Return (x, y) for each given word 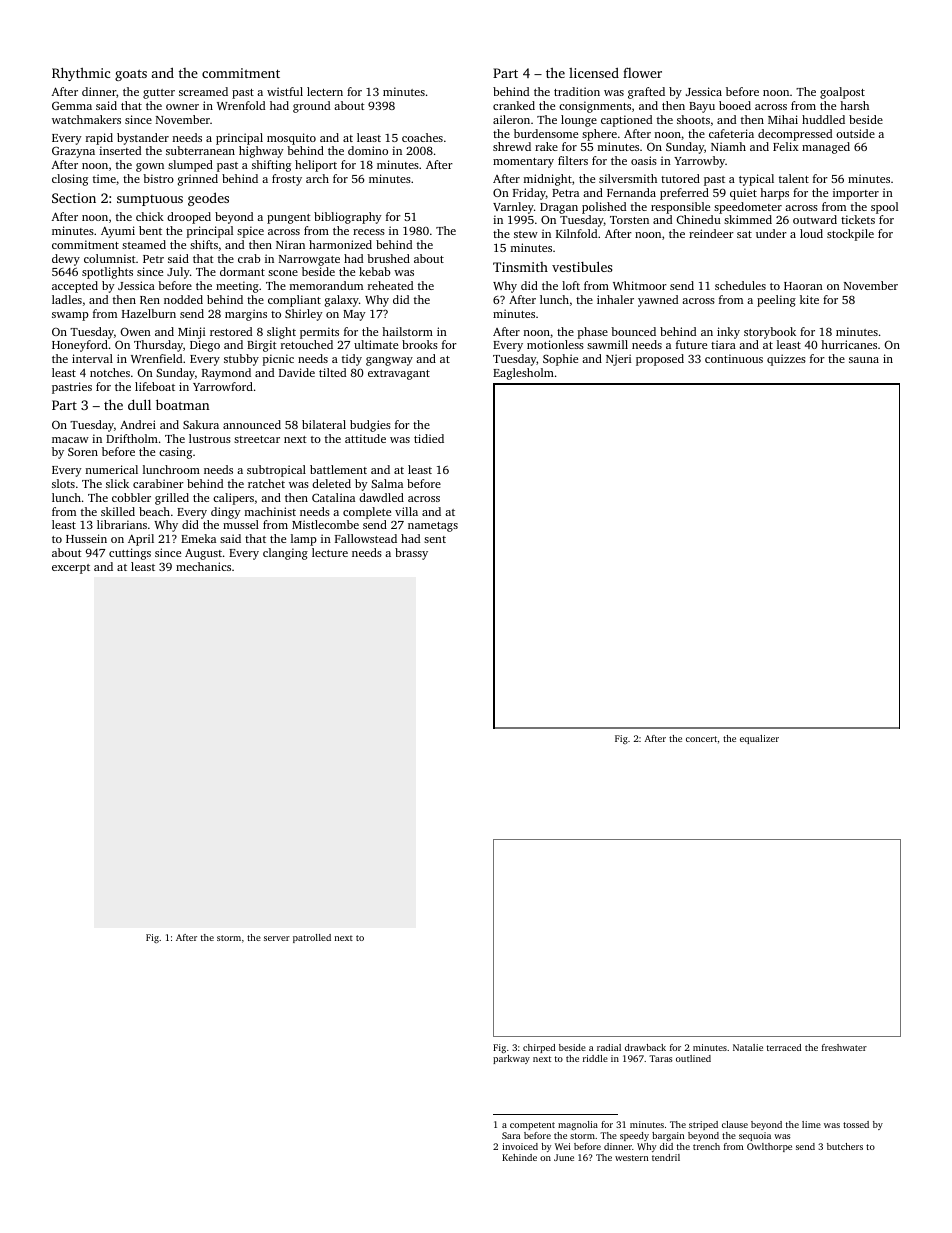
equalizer (759, 739)
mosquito (291, 139)
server (277, 938)
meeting (237, 287)
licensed (594, 72)
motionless (555, 344)
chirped (539, 1048)
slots (63, 483)
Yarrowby (699, 162)
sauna (864, 360)
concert (701, 739)
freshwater (844, 1047)
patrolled (312, 938)
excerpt (71, 569)
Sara (511, 1135)
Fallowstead (366, 538)
